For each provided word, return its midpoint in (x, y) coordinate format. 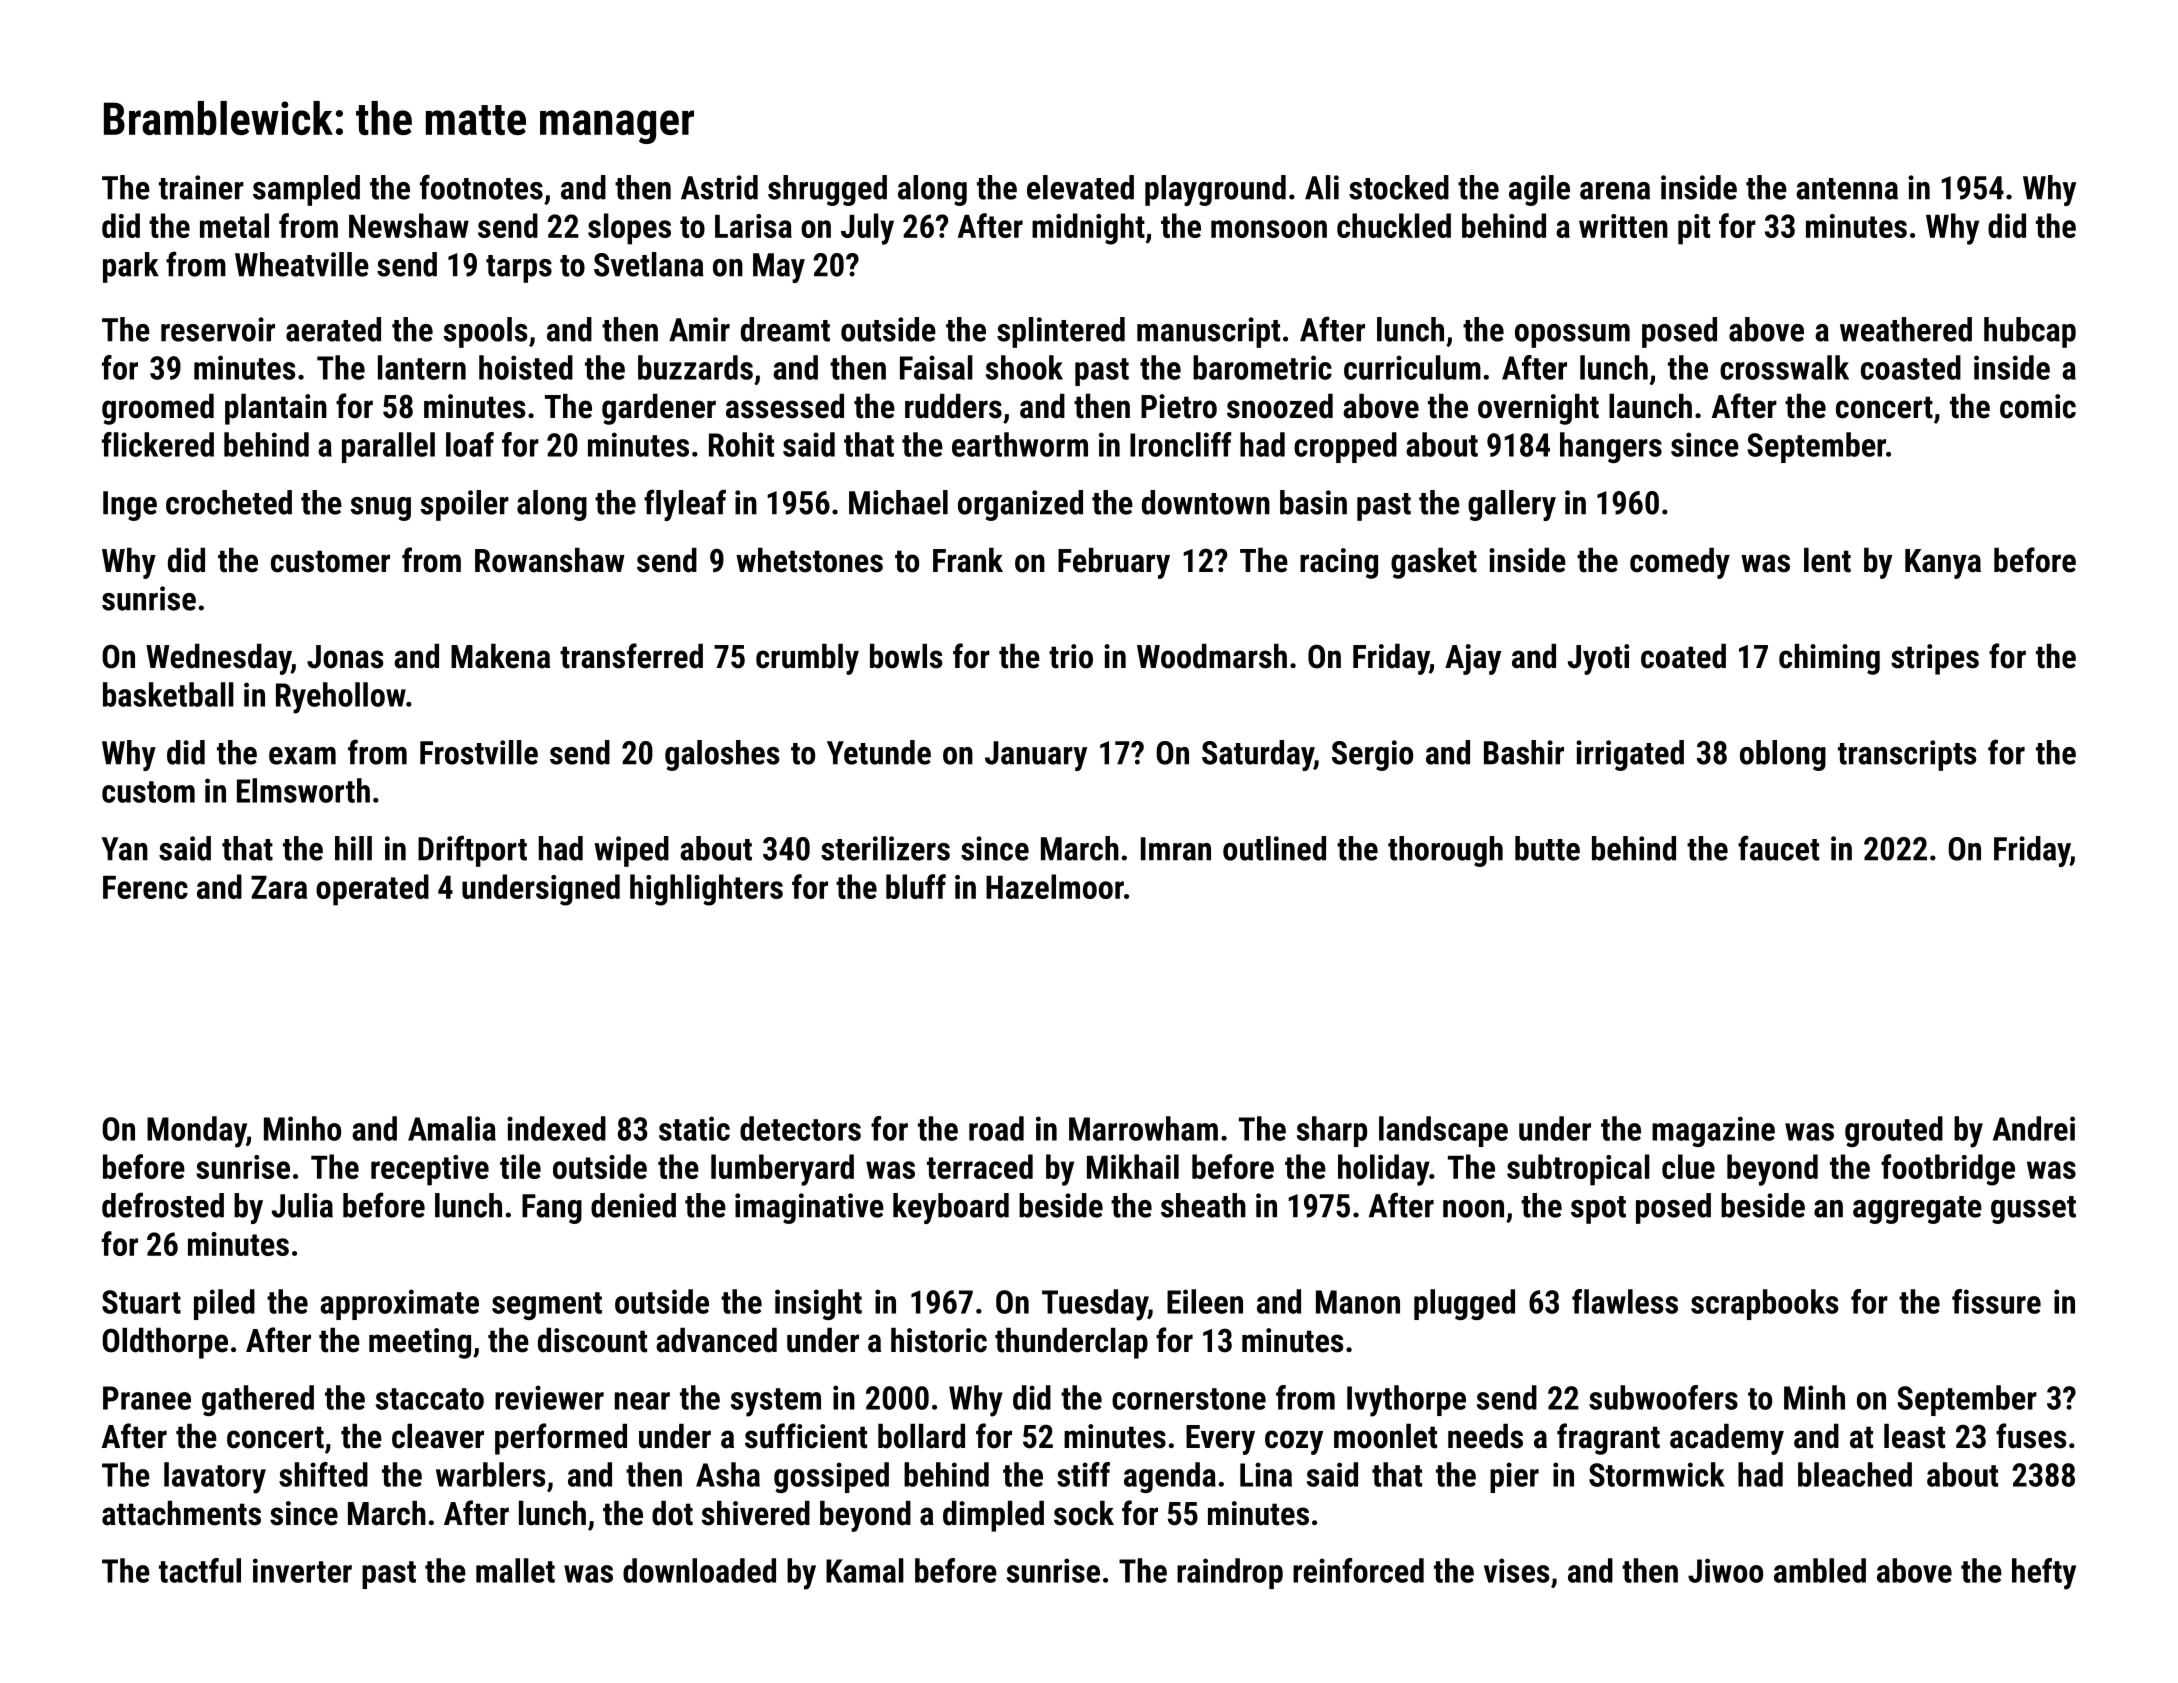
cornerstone (1189, 1399)
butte (1547, 848)
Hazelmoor (1055, 886)
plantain (276, 409)
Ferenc (145, 887)
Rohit (741, 444)
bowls (906, 656)
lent (1827, 560)
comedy (1680, 563)
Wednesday (218, 659)
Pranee (147, 1398)
